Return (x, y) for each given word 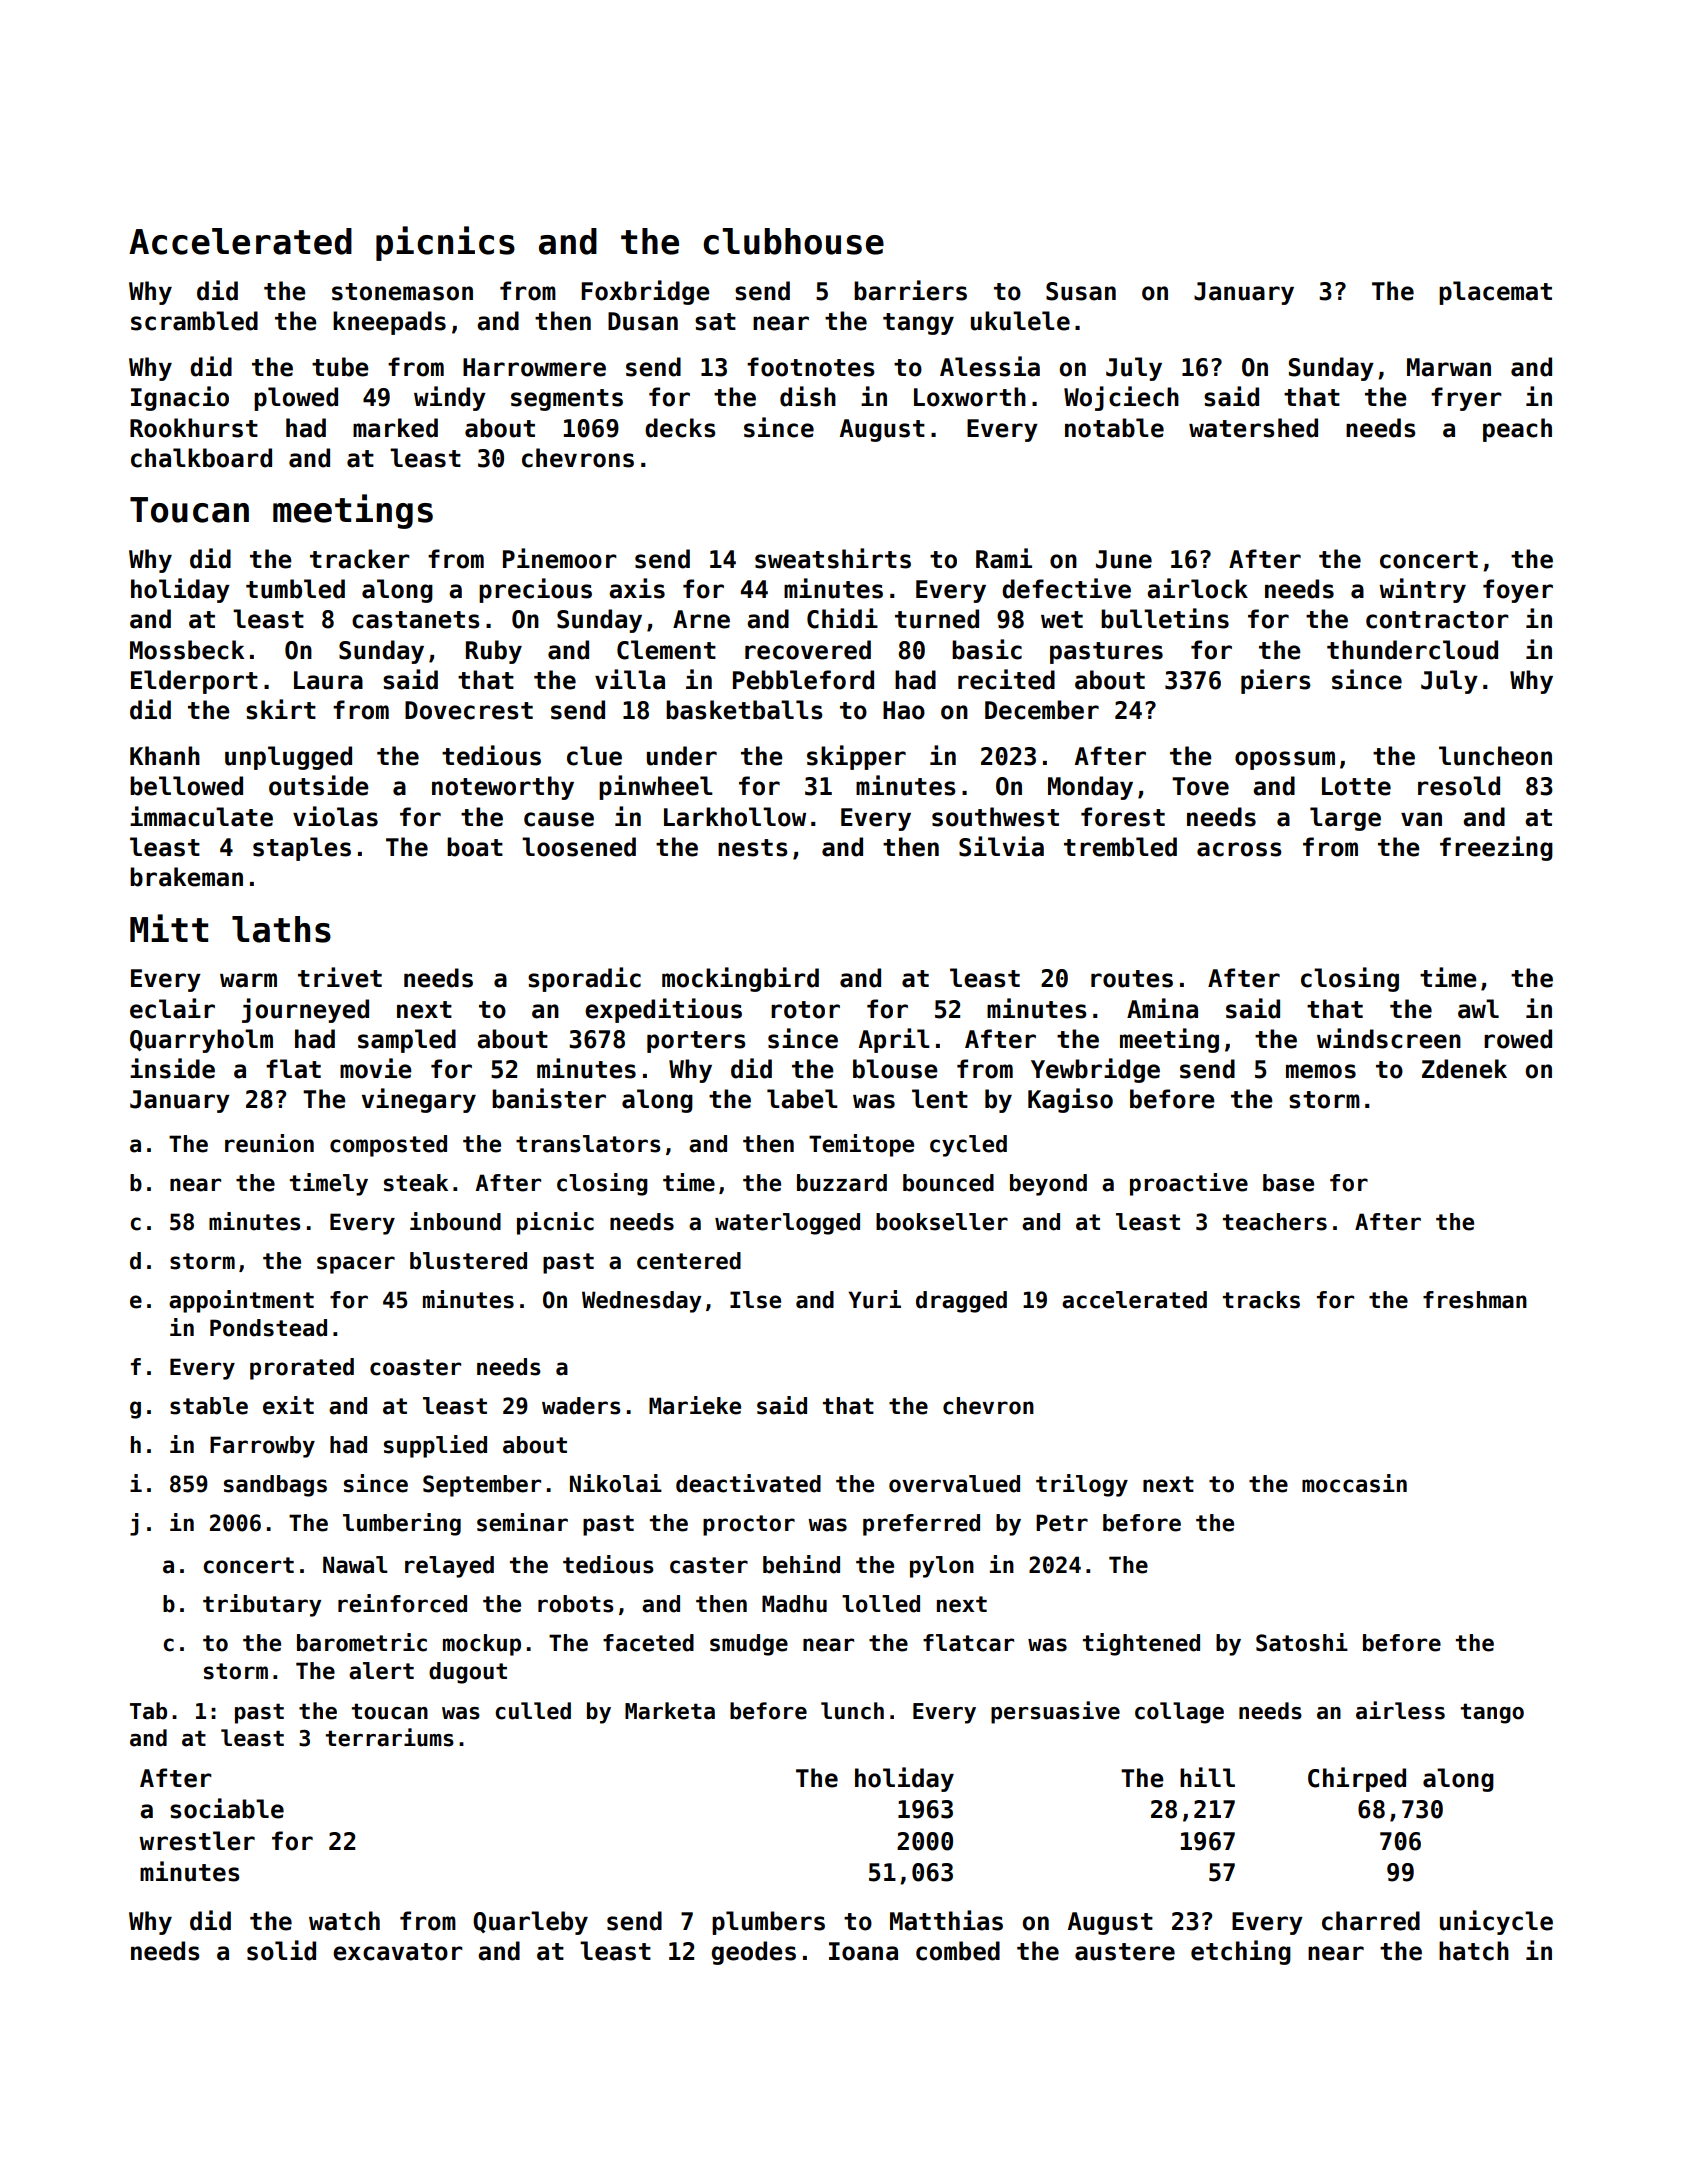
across (1239, 849)
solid (281, 1950)
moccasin (1354, 1483)
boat (475, 847)
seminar (522, 1522)
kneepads (389, 323)
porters (696, 1042)
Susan (1081, 291)
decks (680, 428)
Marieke (695, 1405)
